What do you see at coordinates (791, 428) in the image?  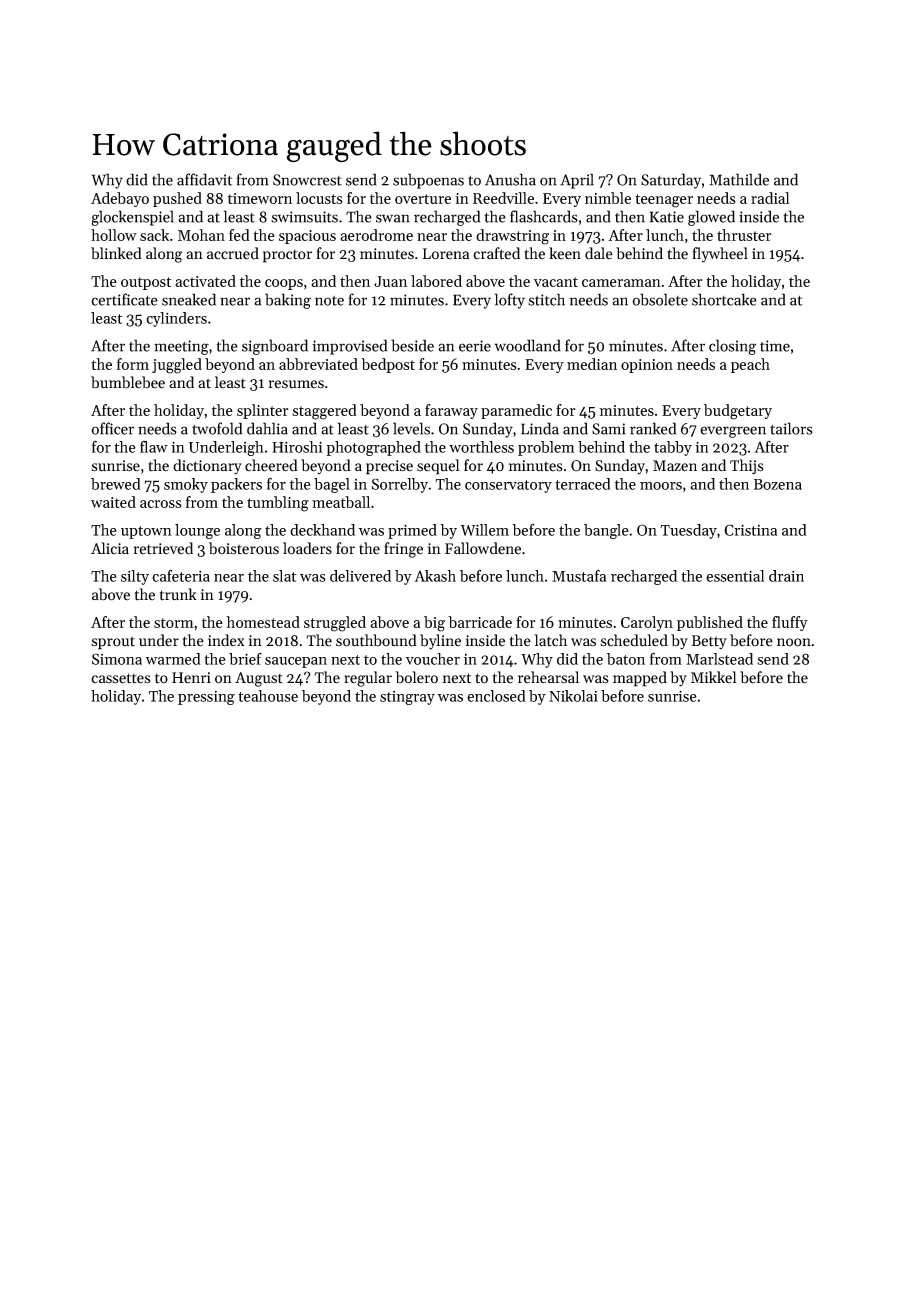 I see `tailors` at bounding box center [791, 428].
